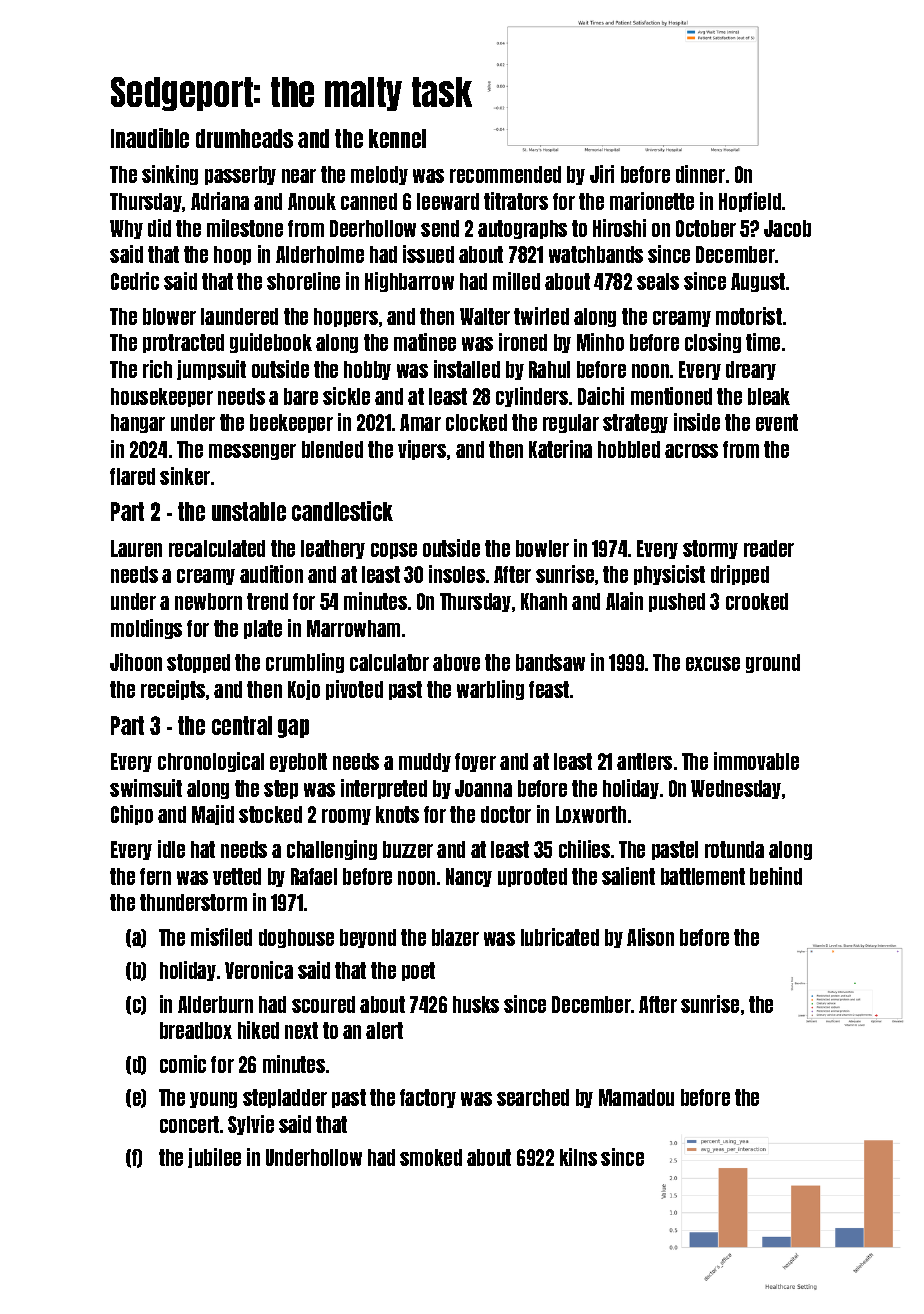  Describe the element at coordinates (198, 663) in the screenshot. I see `stopped` at that location.
